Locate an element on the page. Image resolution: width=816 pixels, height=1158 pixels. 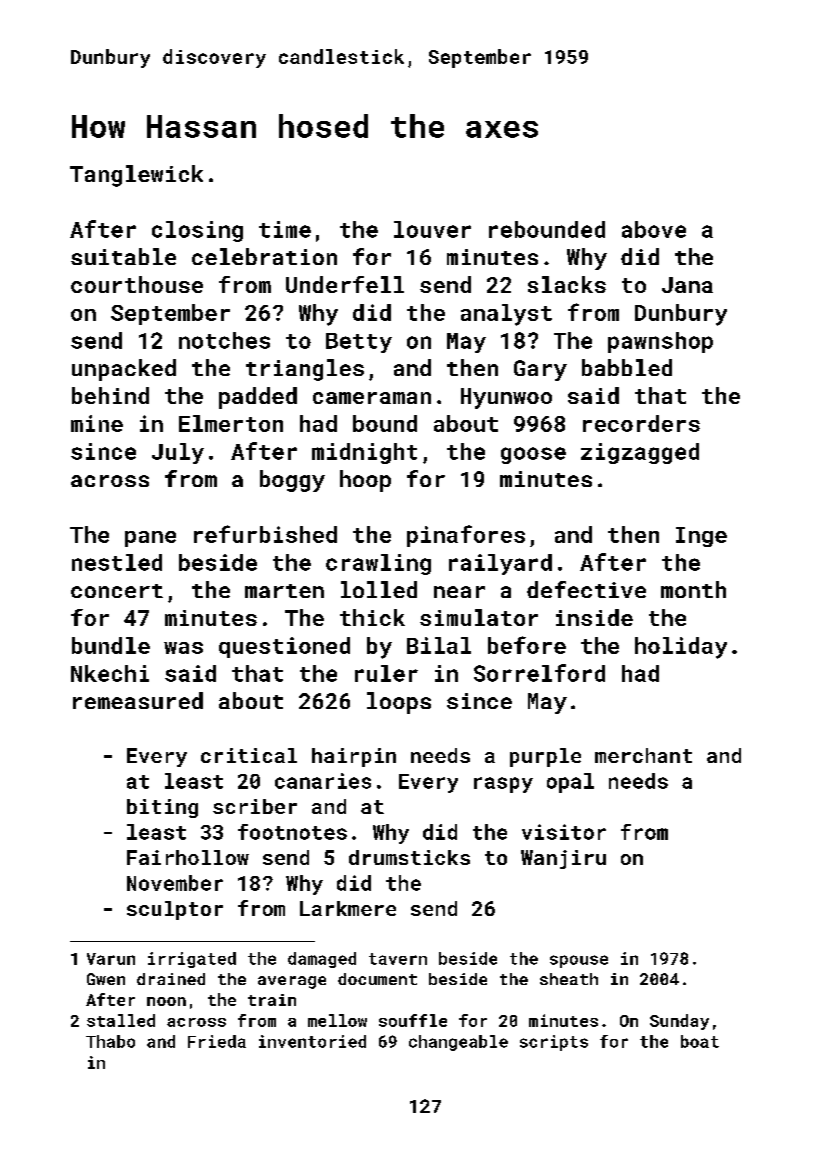
Hyunwoo is located at coordinates (506, 398).
